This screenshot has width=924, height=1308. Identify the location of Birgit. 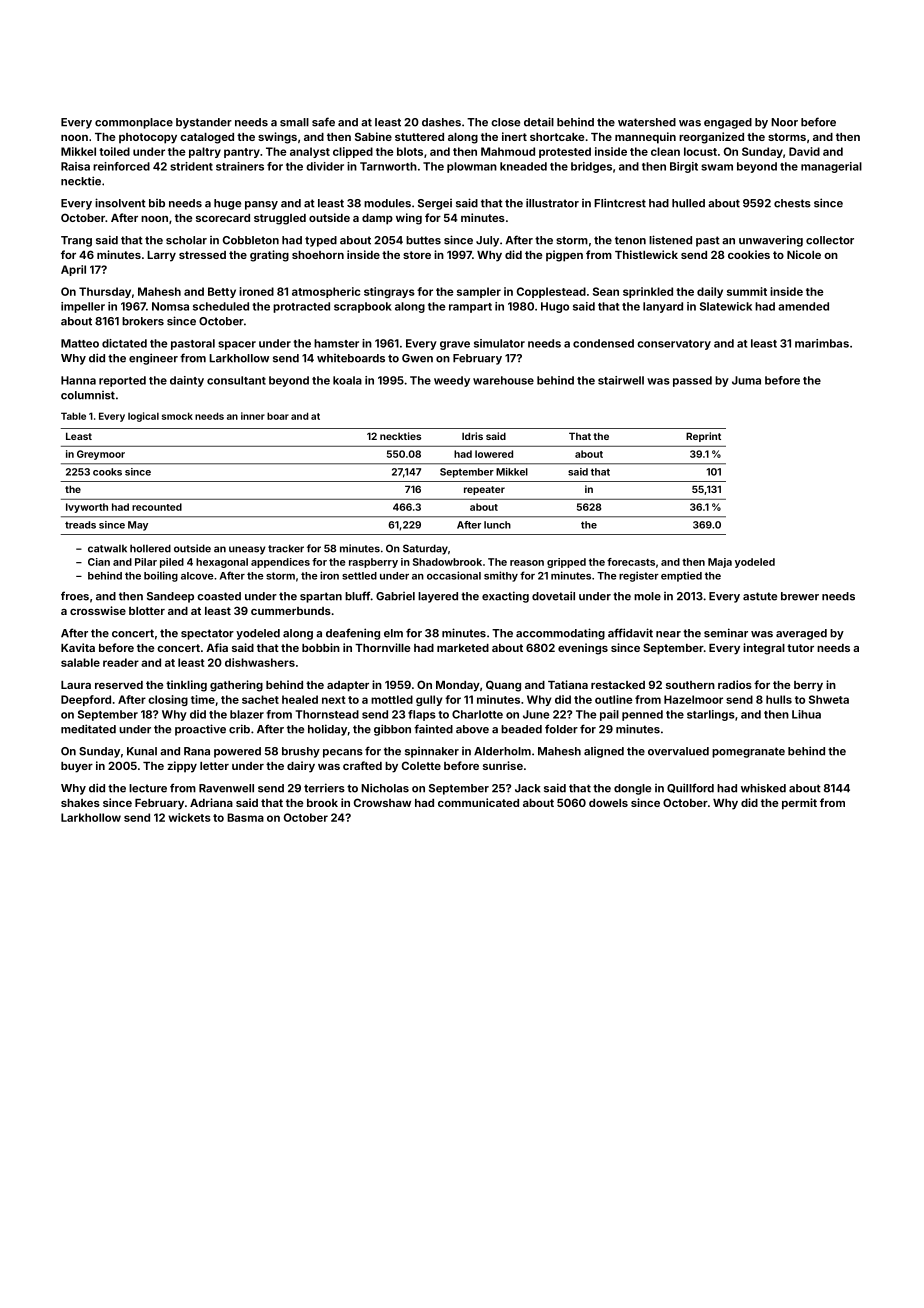
(684, 167).
